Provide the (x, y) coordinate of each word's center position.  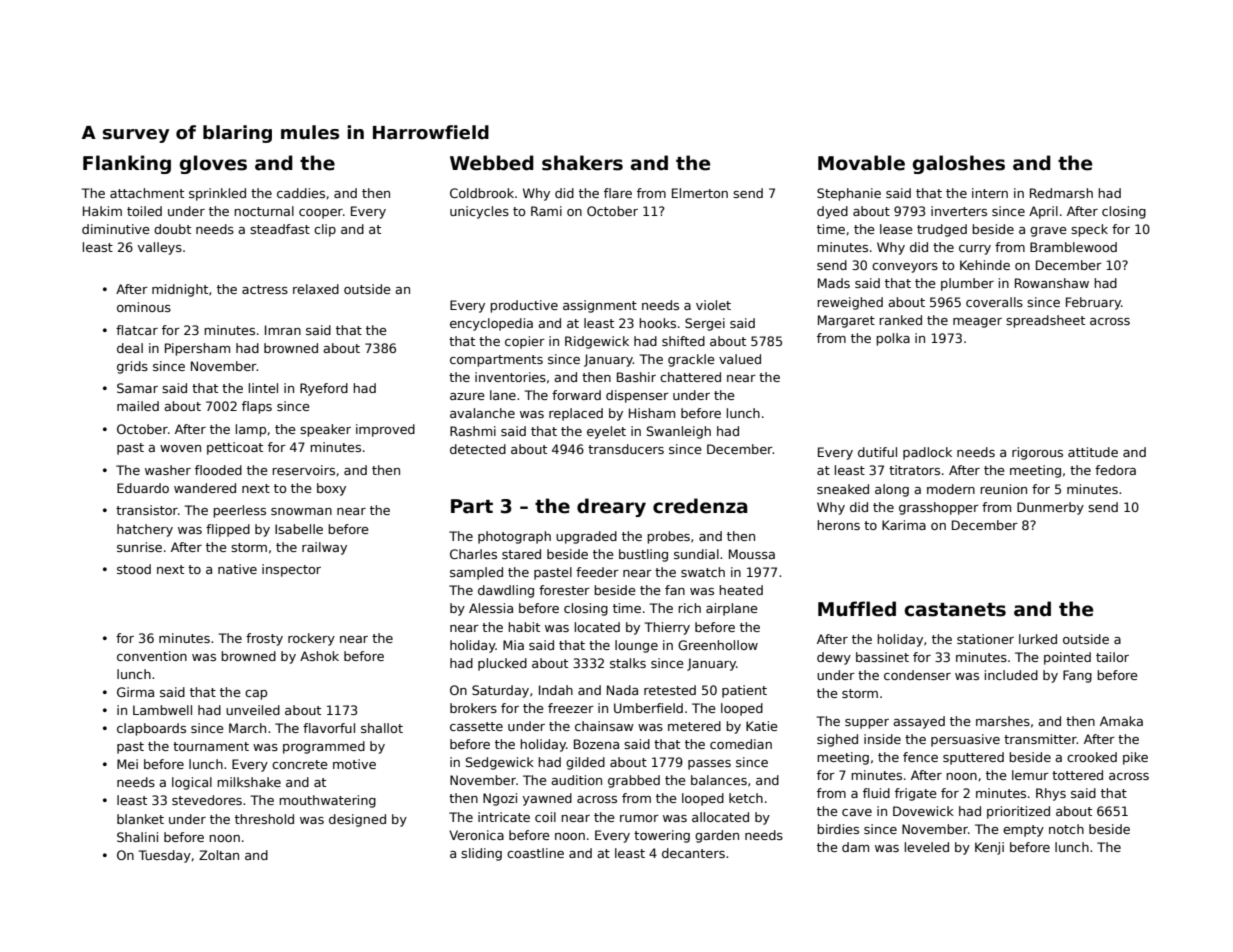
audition (576, 780)
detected (478, 449)
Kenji (989, 848)
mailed (138, 406)
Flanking (127, 164)
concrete (300, 764)
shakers (582, 163)
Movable (861, 163)
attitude (1093, 452)
